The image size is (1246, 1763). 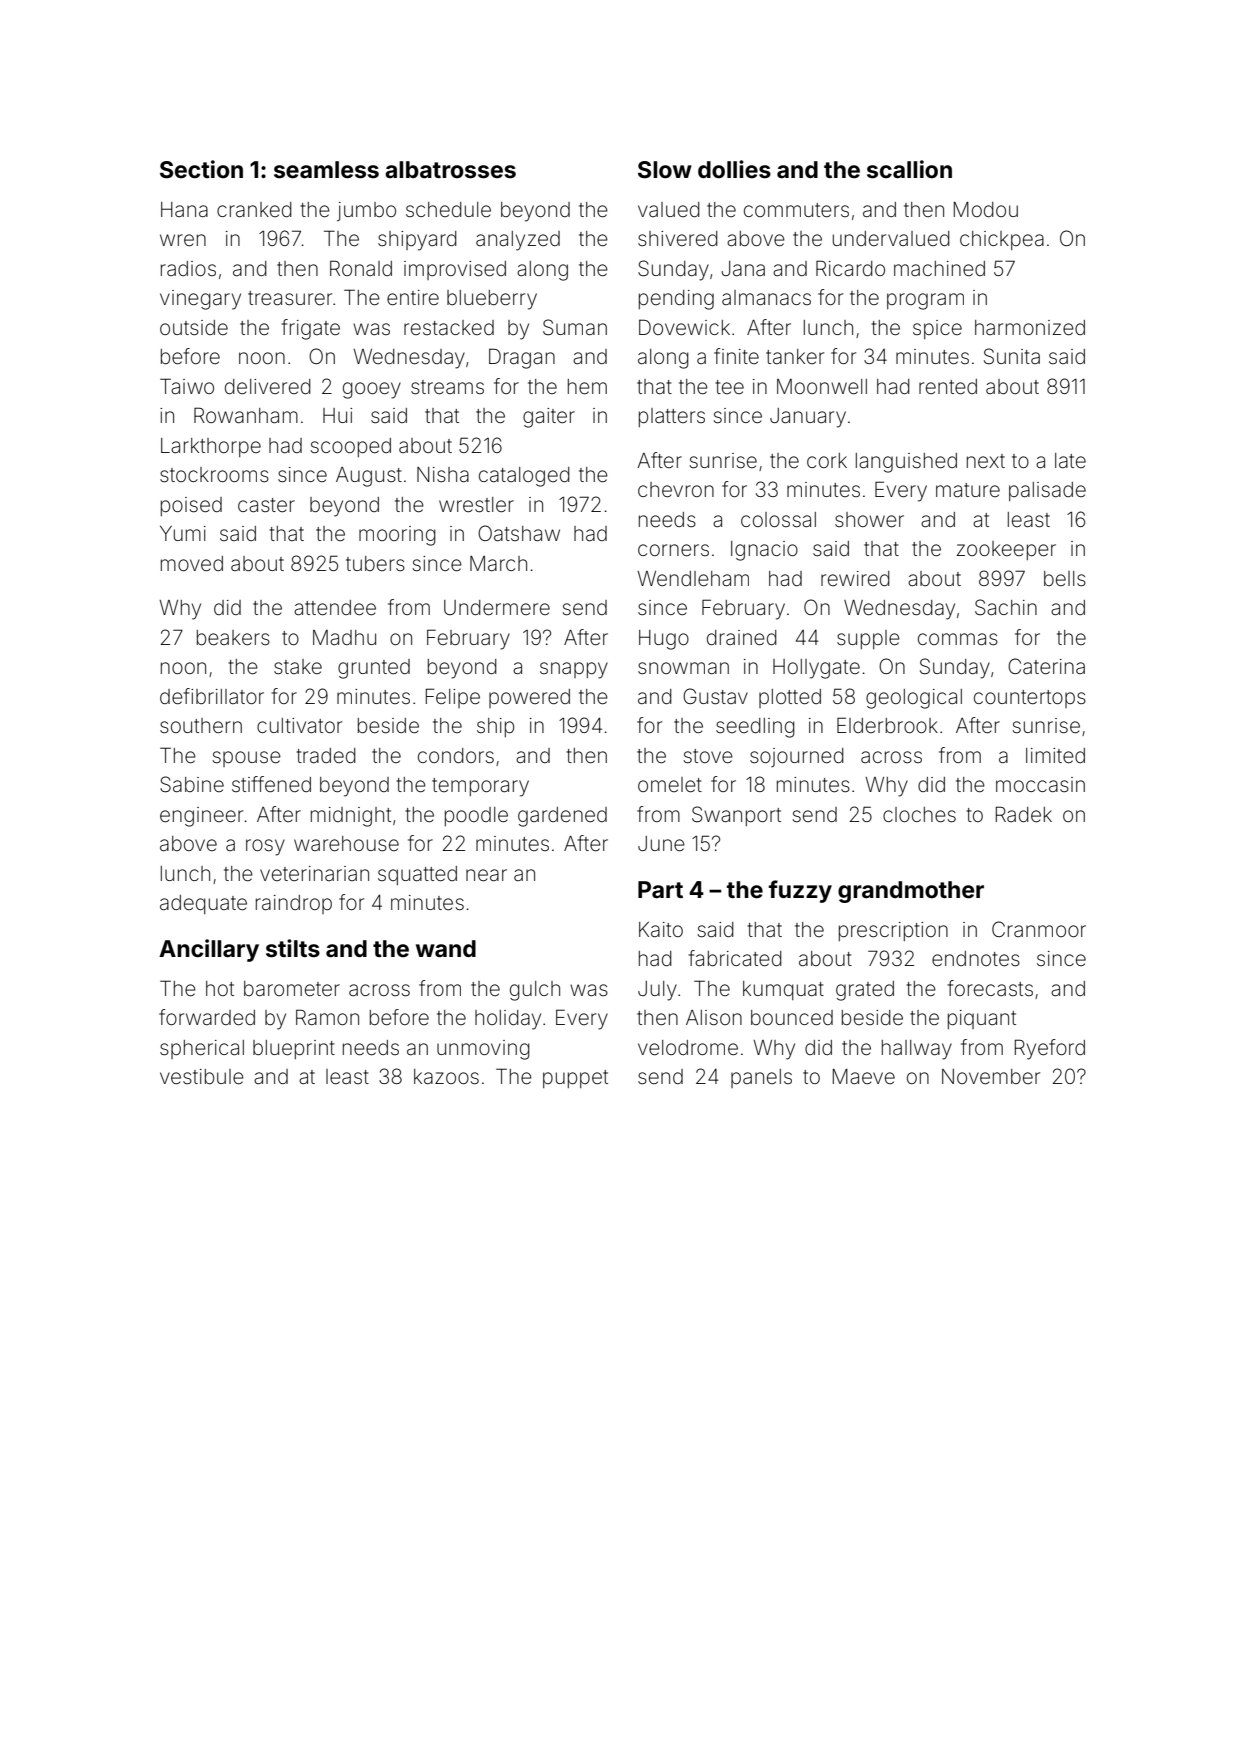 I want to click on stove, so click(x=708, y=756).
